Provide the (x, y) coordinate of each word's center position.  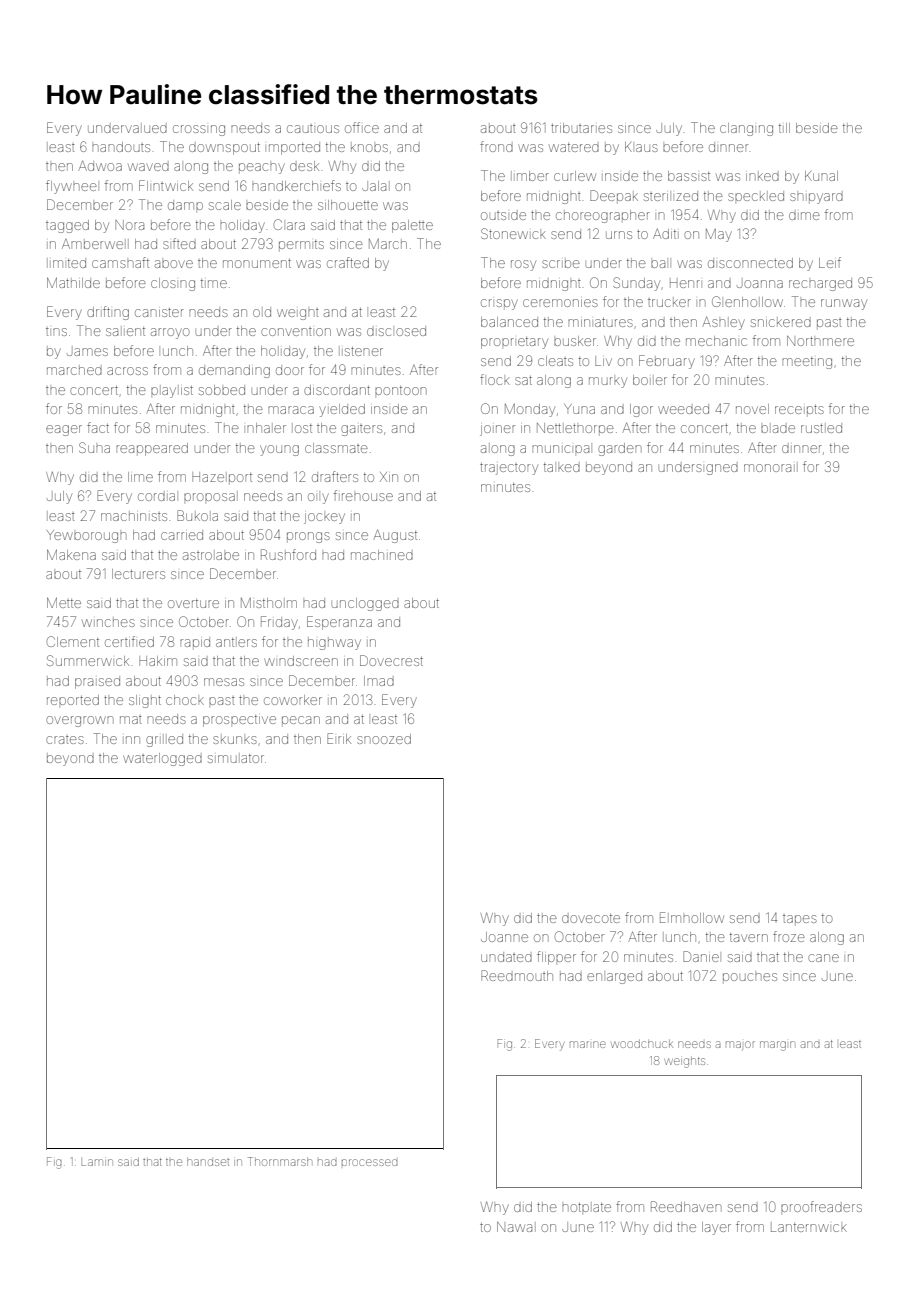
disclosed (396, 331)
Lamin (97, 1162)
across (127, 371)
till (784, 128)
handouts (121, 147)
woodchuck (642, 1044)
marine (588, 1044)
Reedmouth (517, 975)
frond (496, 146)
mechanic (716, 341)
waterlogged (162, 759)
